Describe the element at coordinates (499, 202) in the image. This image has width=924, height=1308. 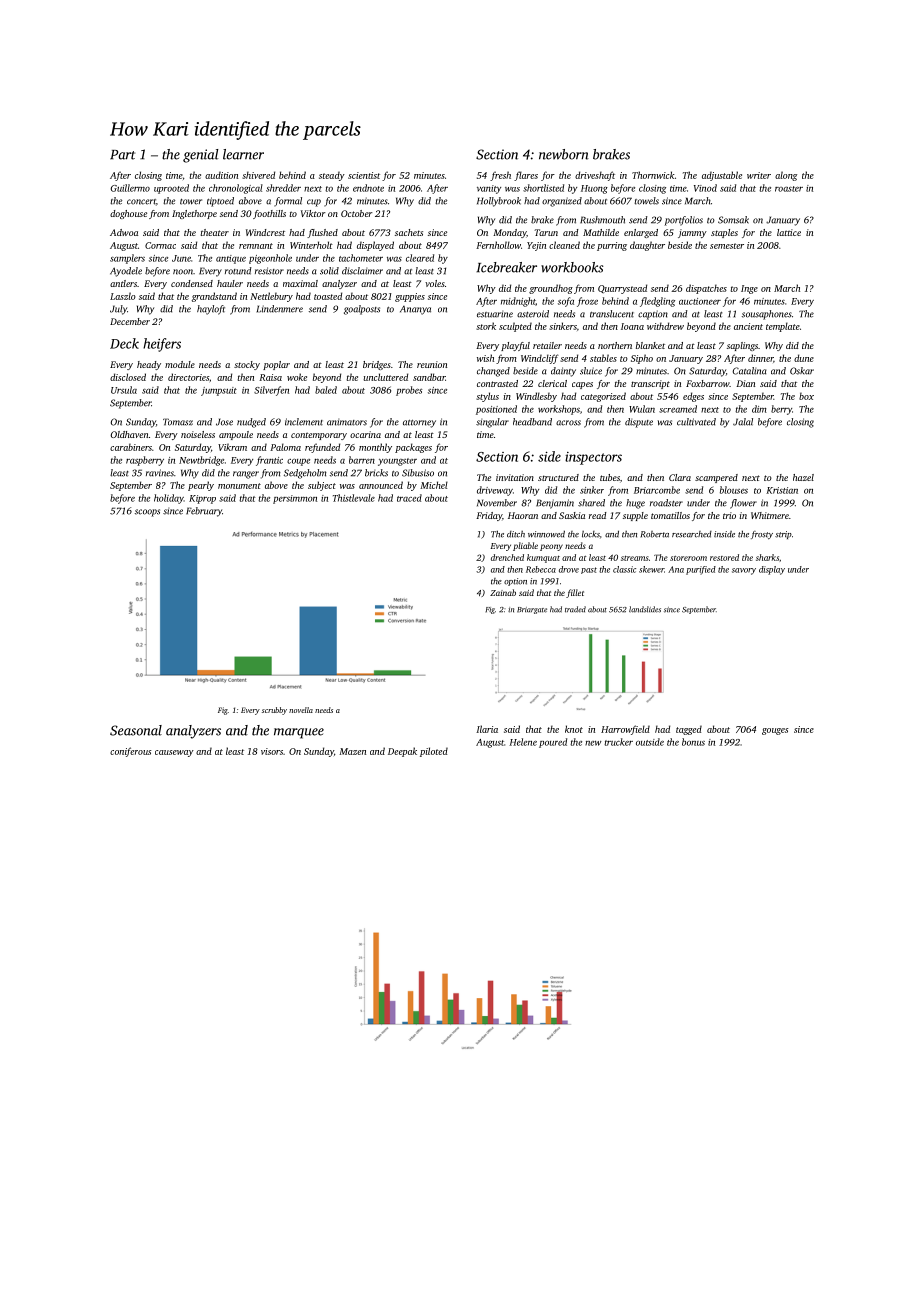
I see `Hollybrook` at that location.
